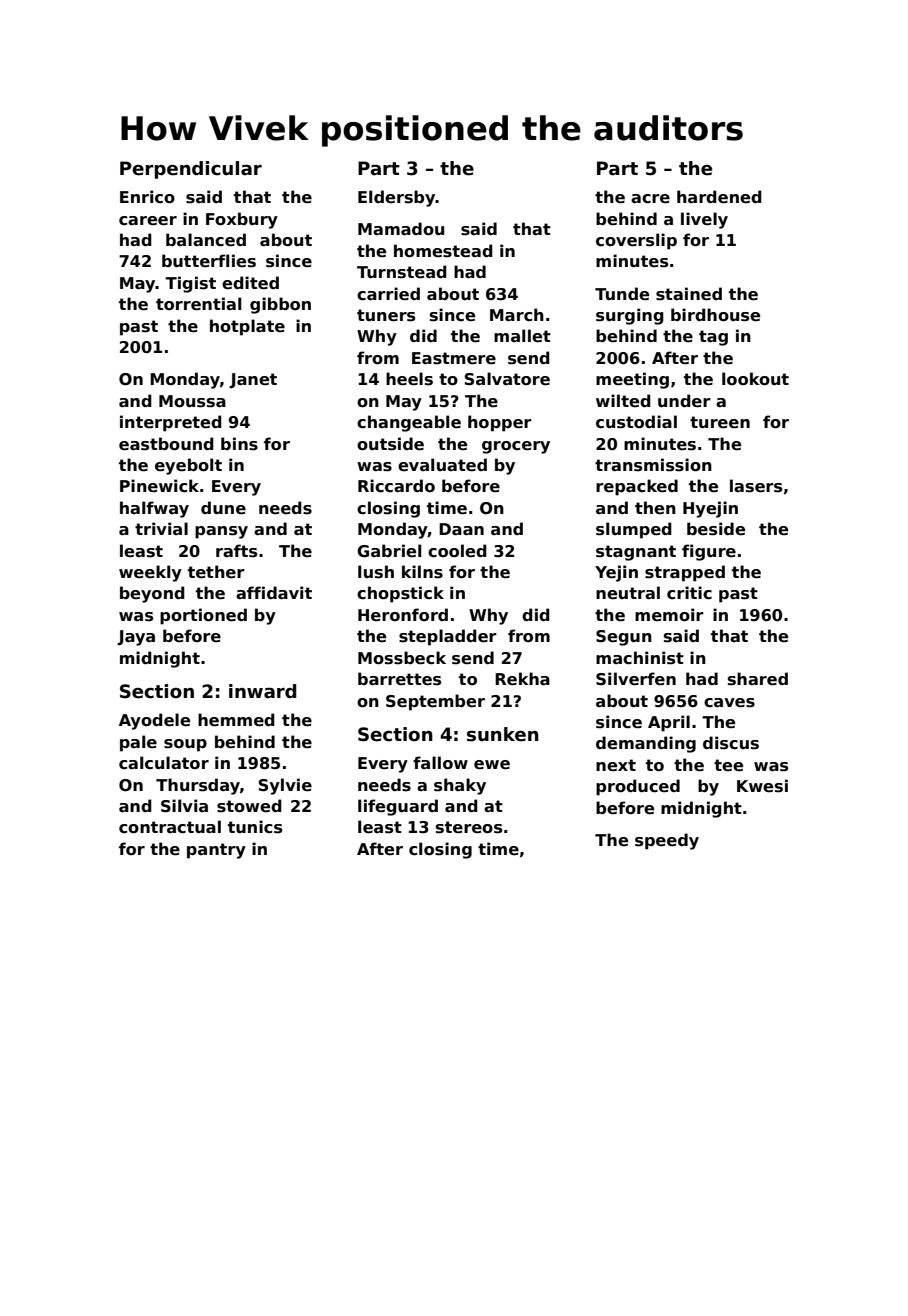 This document has width=908, height=1316. What do you see at coordinates (397, 198) in the document?
I see `Eldersby` at bounding box center [397, 198].
